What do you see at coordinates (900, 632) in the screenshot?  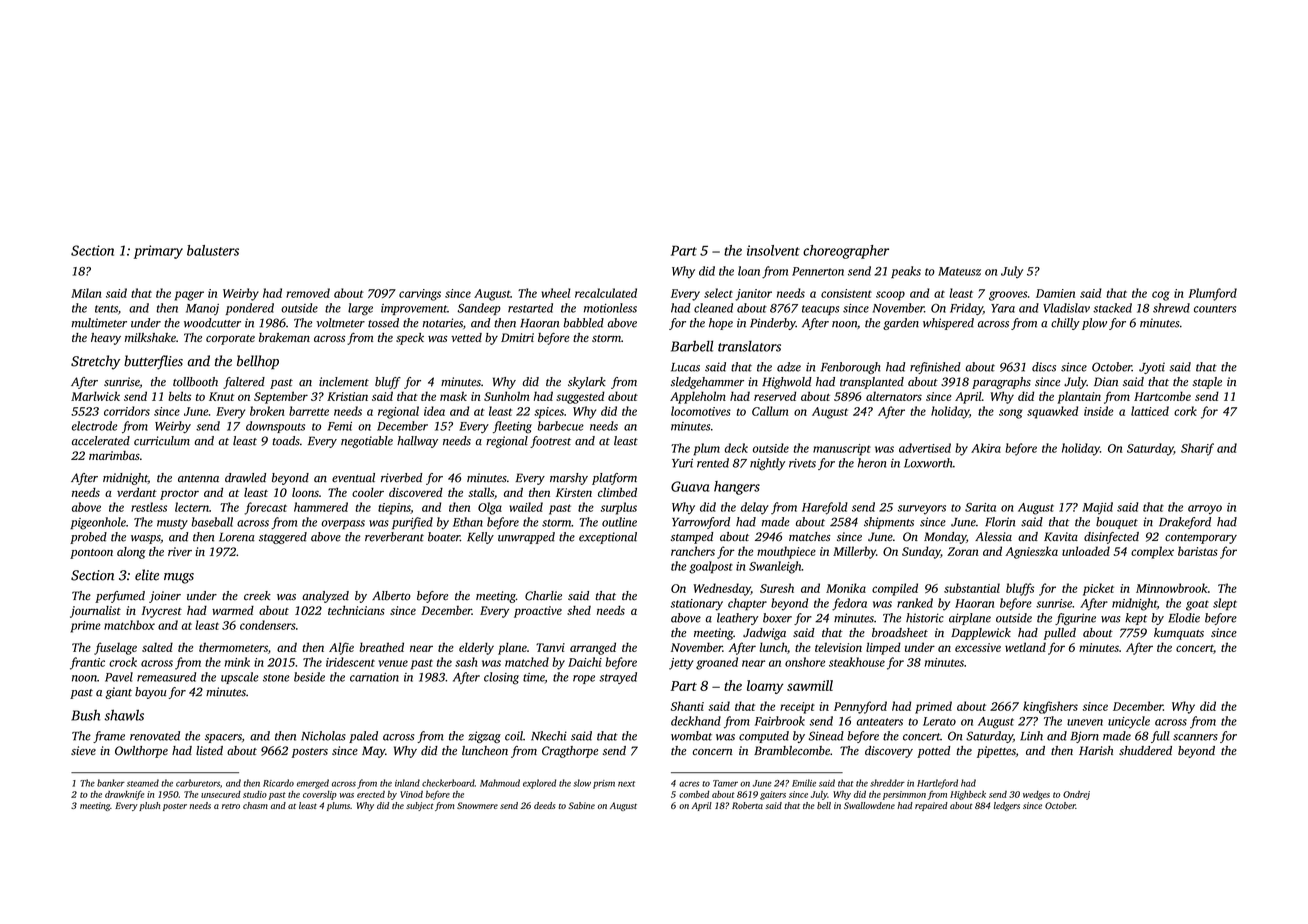 I see `broadsheet` at bounding box center [900, 632].
